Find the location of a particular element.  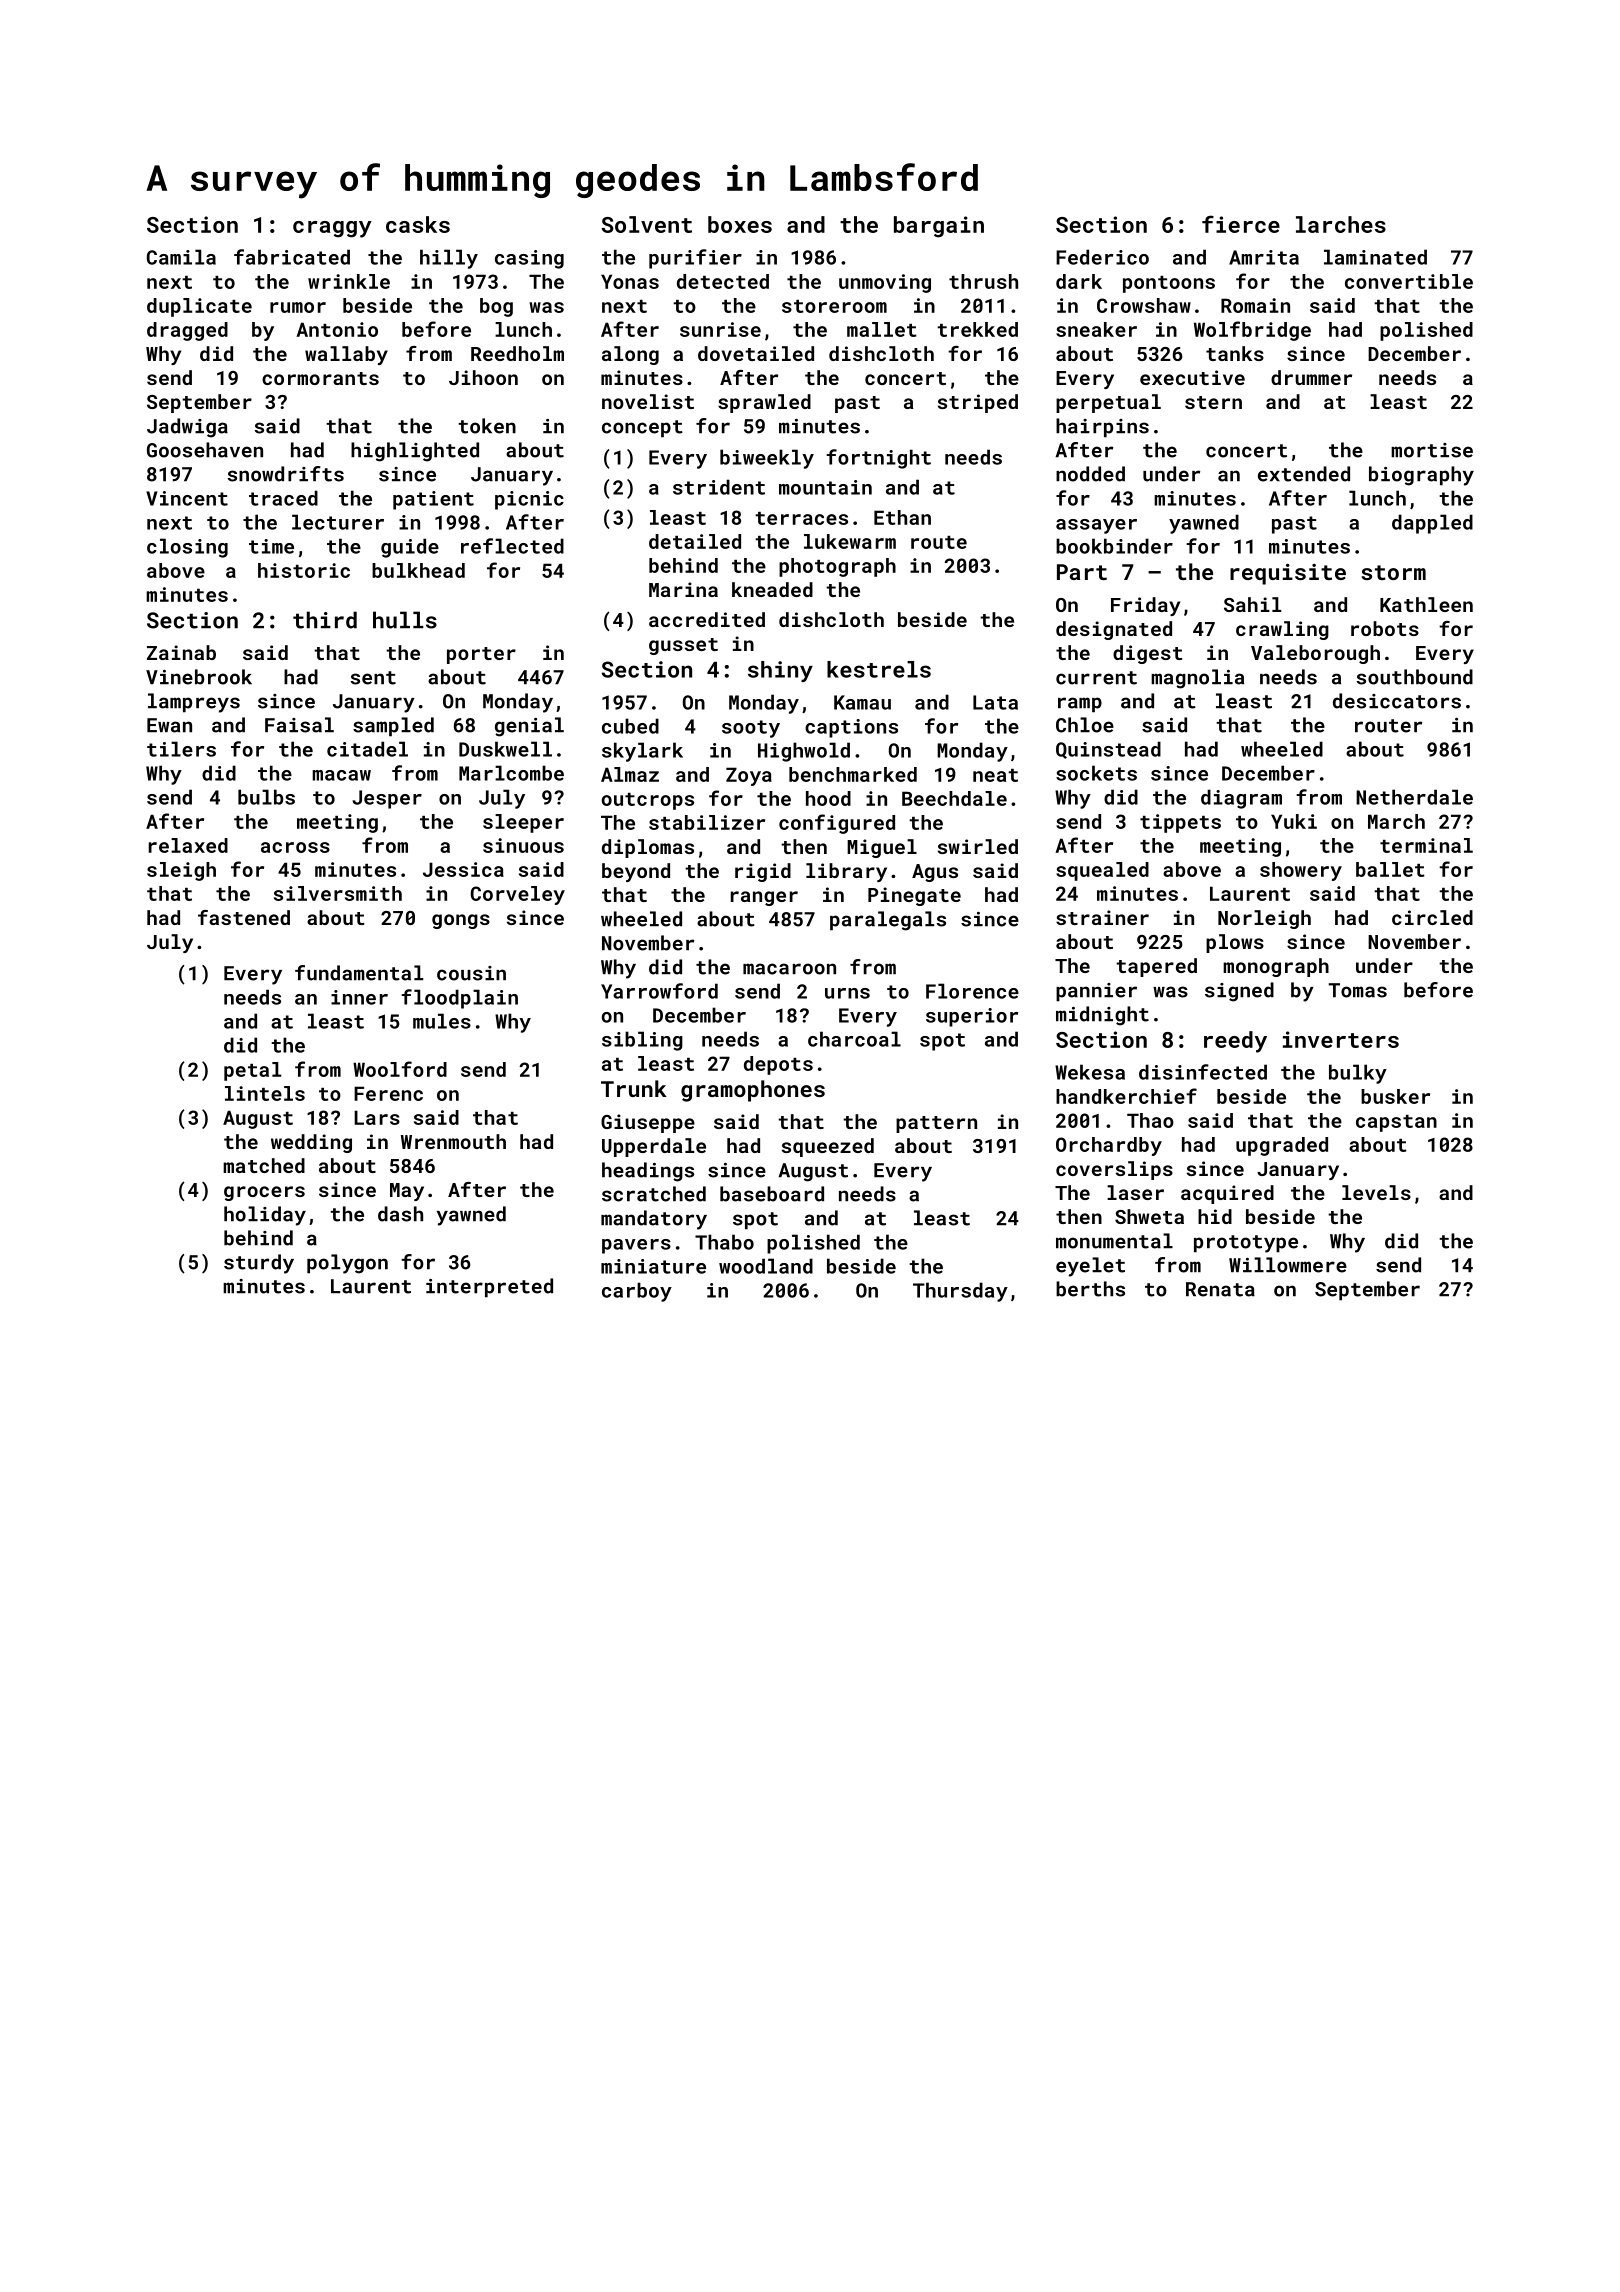

upgraded is located at coordinates (1282, 1146).
